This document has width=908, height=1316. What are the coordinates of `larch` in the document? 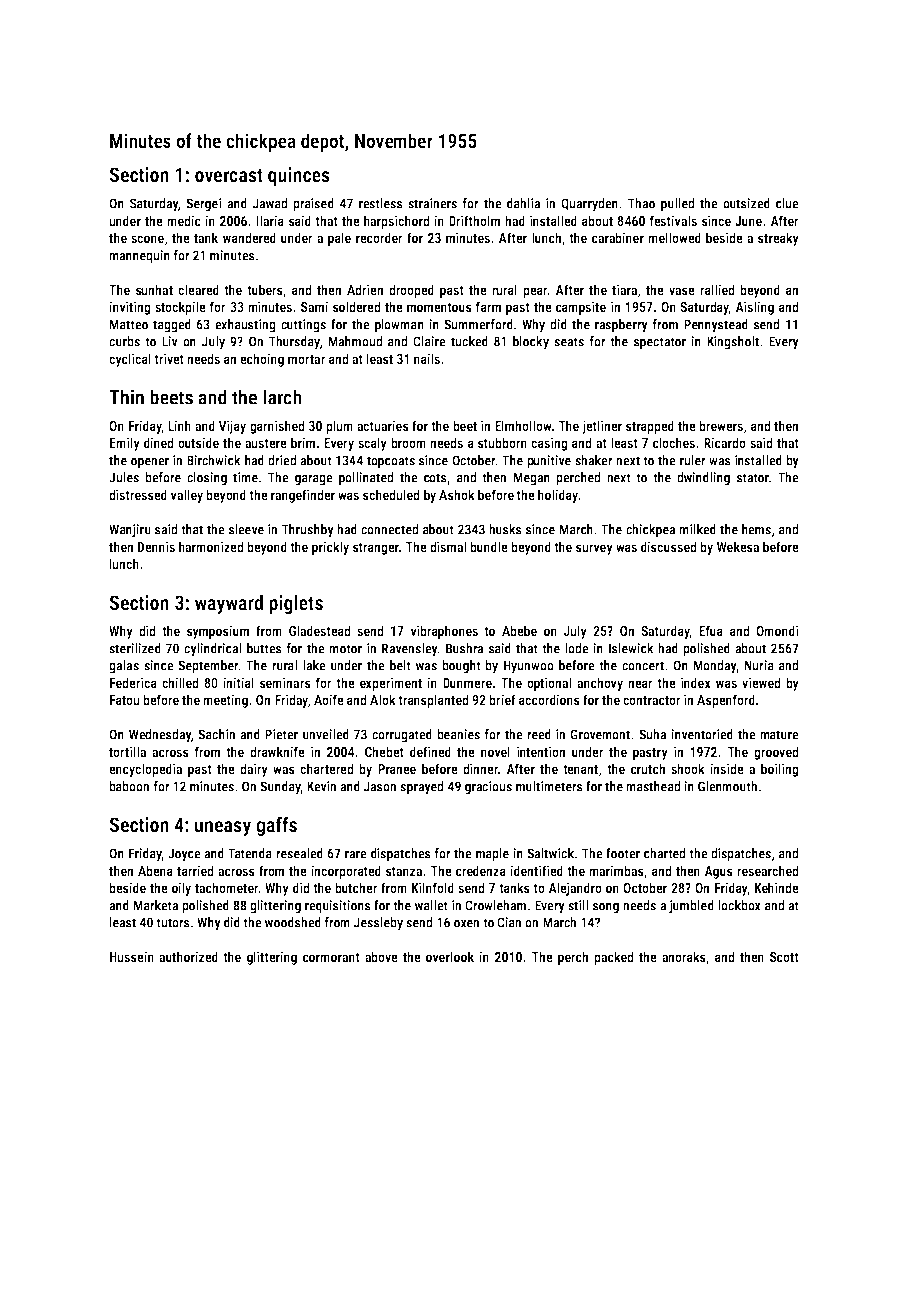 It's located at (282, 397).
